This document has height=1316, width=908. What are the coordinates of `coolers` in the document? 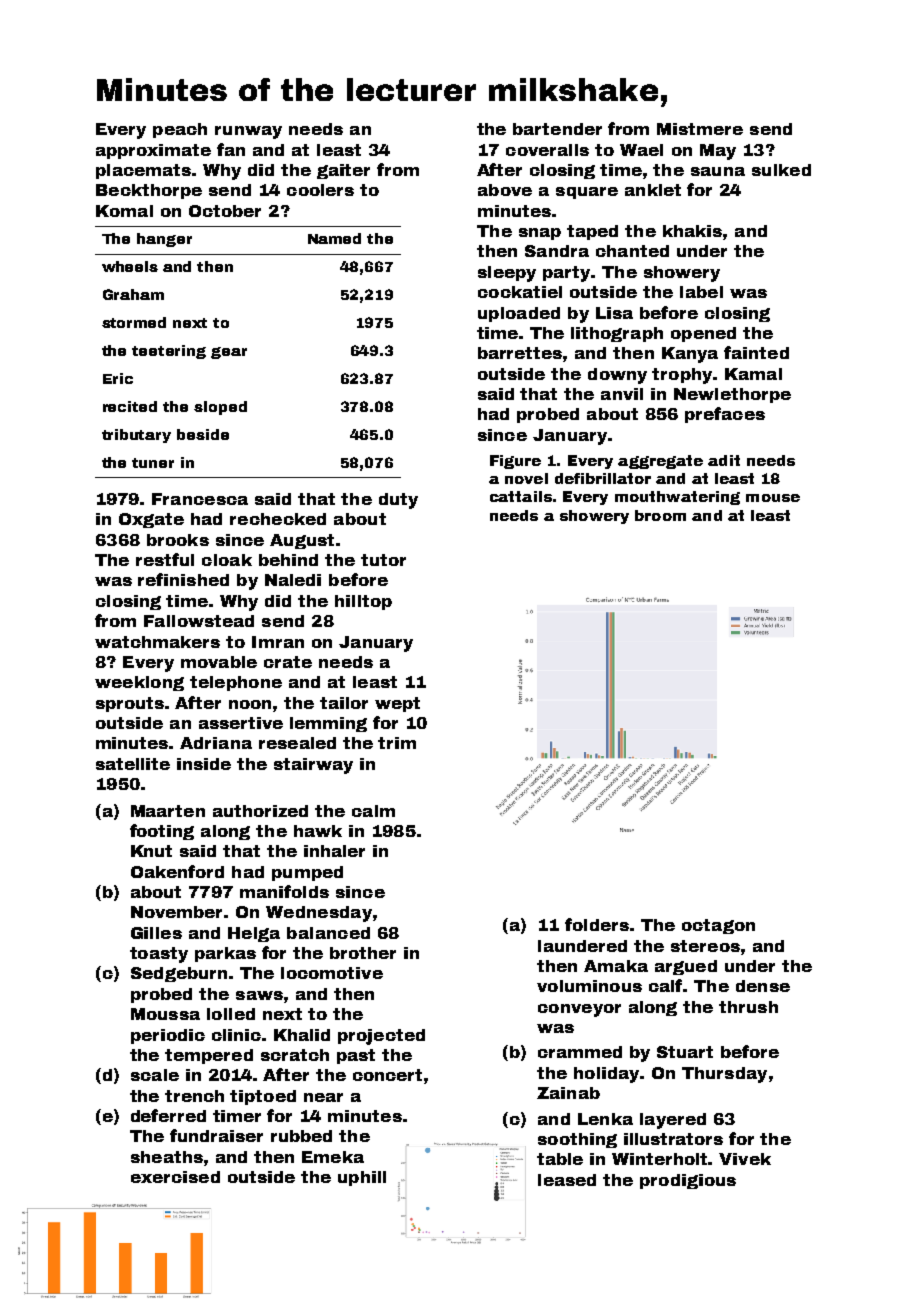 It's located at (320, 190).
